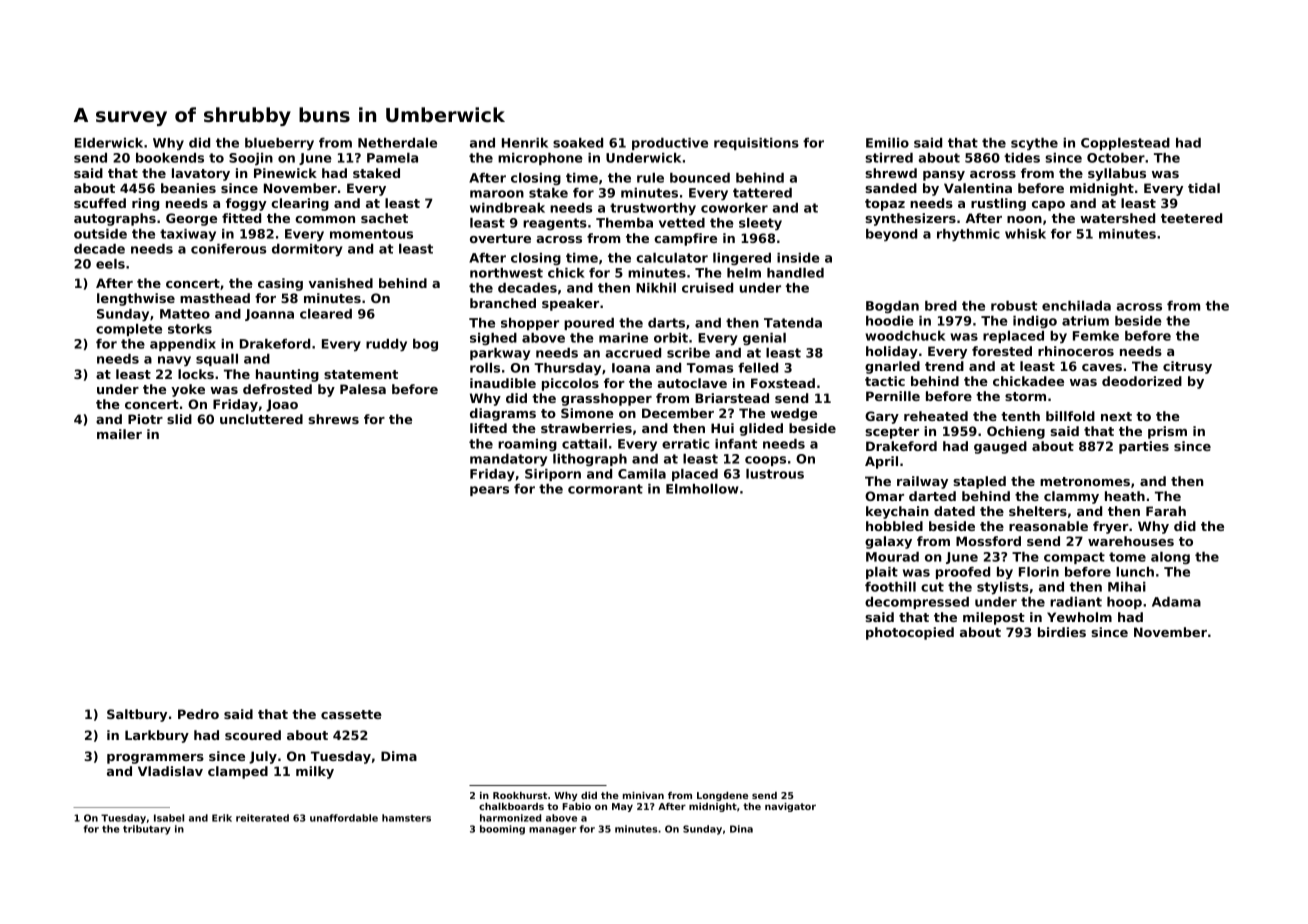  I want to click on milepost, so click(994, 618).
